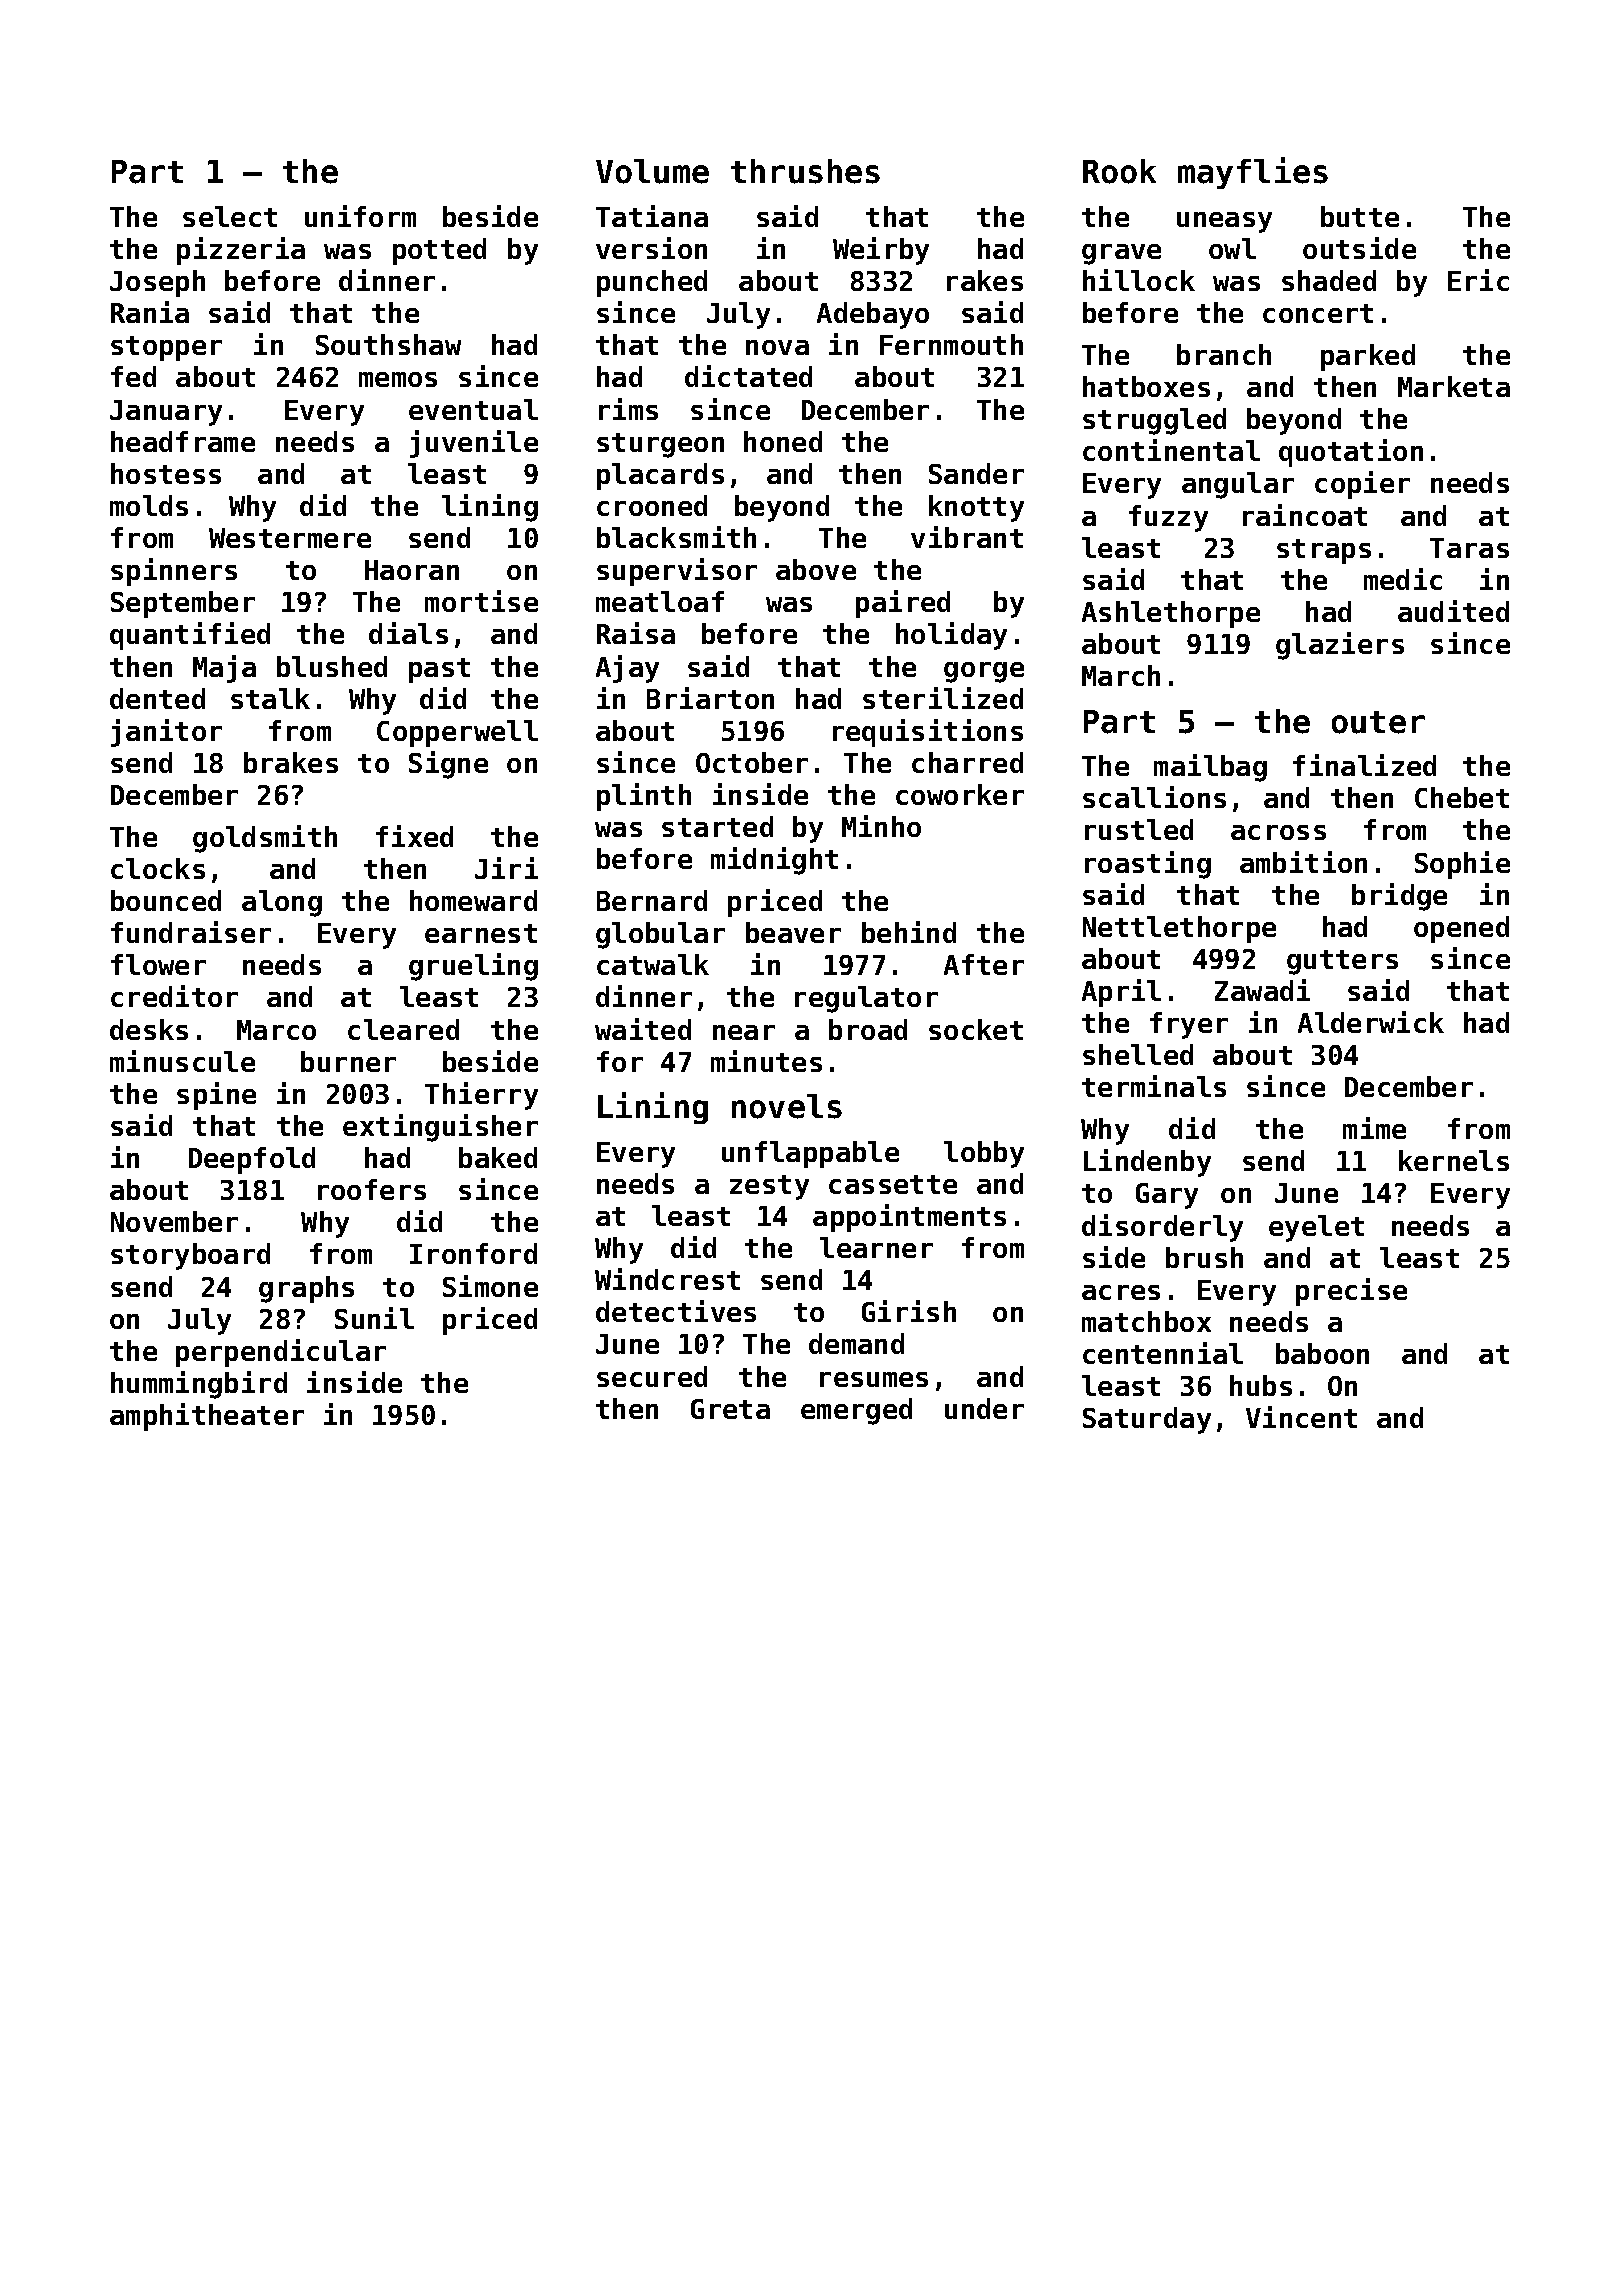  Describe the element at coordinates (1148, 865) in the document. I see `roasting` at that location.
